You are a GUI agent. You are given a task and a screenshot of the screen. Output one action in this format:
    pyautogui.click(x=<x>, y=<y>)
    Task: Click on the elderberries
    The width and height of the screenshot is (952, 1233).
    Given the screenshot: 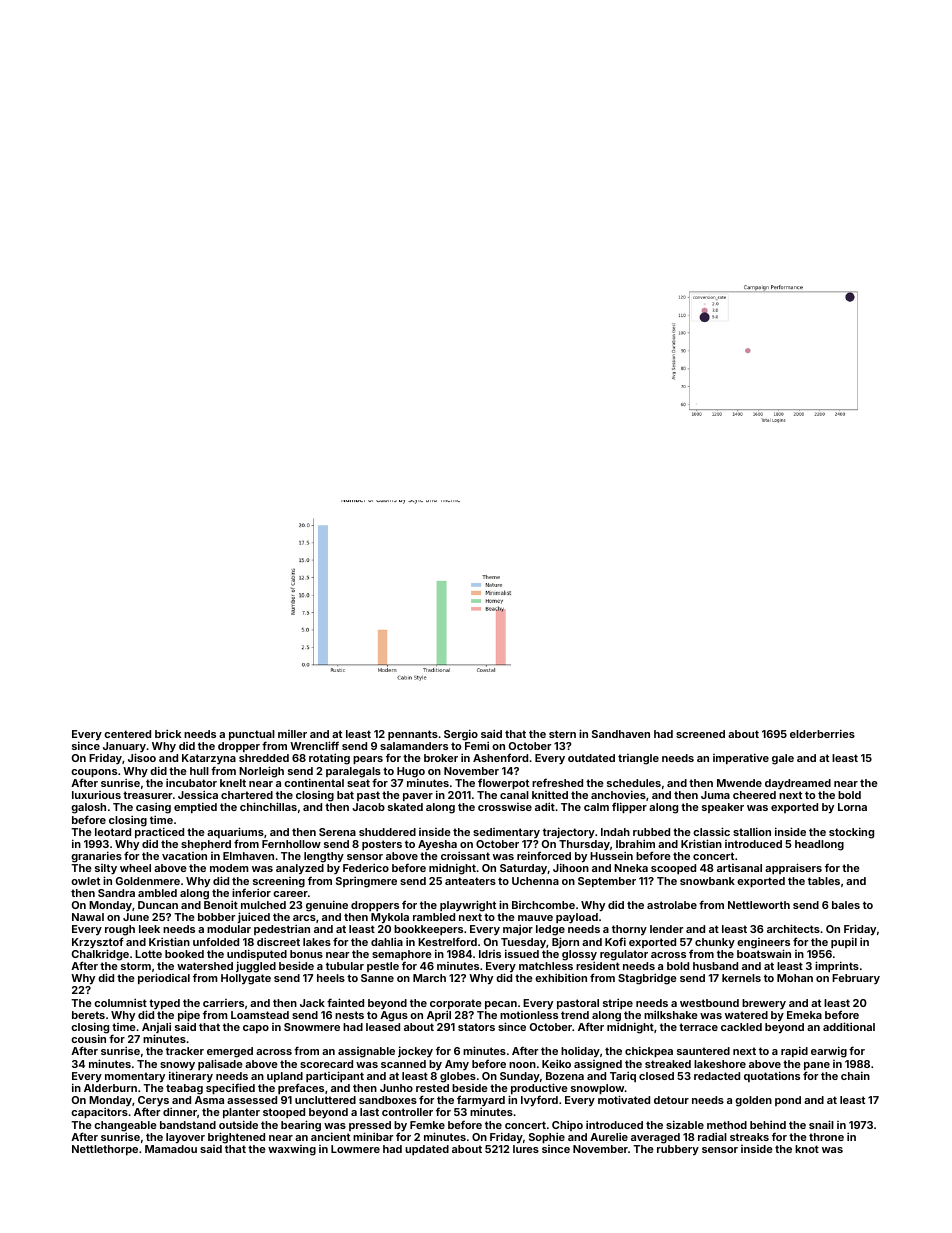 What is the action you would take?
    pyautogui.click(x=822, y=733)
